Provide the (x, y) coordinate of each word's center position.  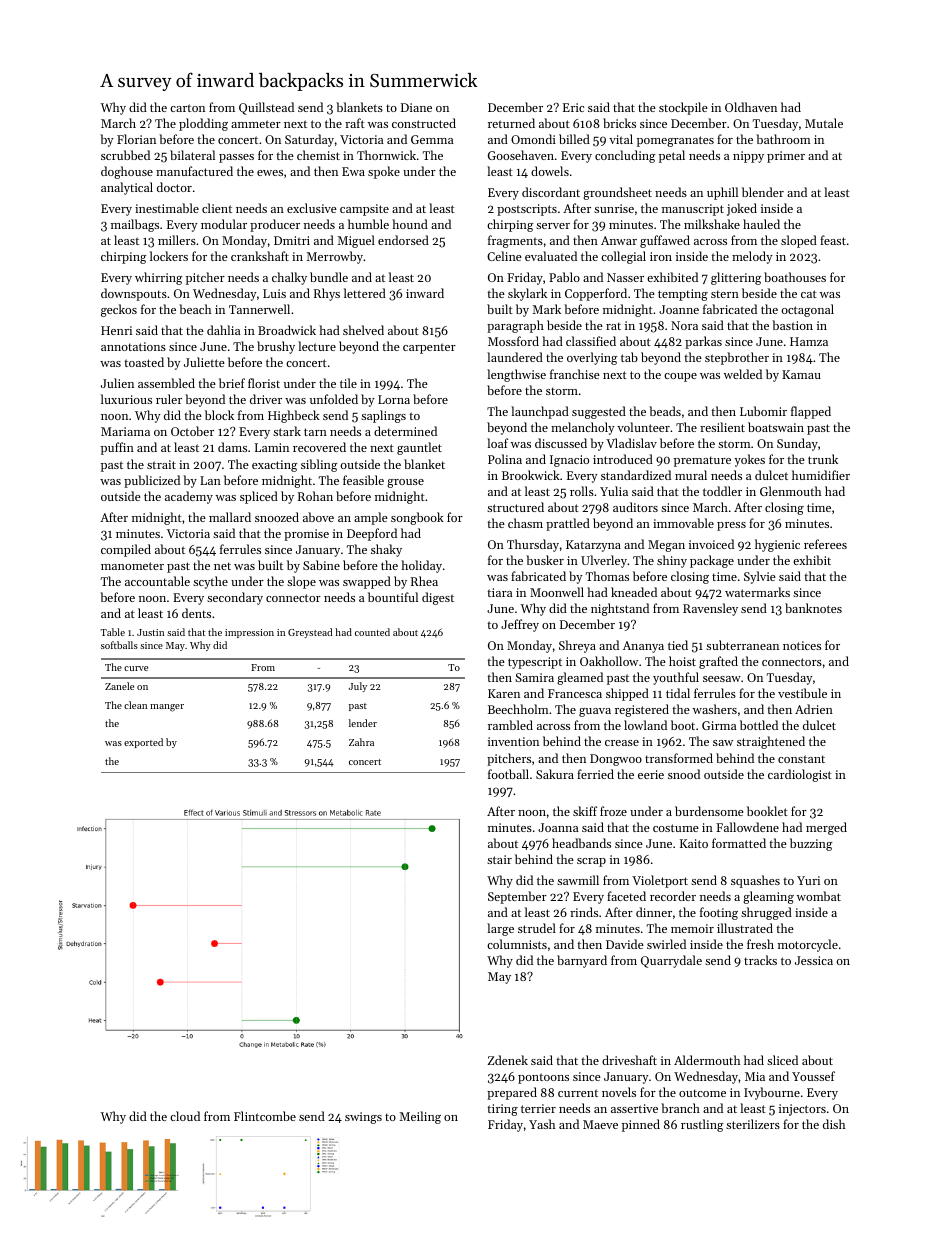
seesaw (722, 679)
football (508, 774)
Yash (542, 1124)
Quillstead (266, 108)
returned (511, 123)
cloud (185, 1116)
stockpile (683, 108)
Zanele (119, 686)
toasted (144, 362)
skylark (527, 294)
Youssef (813, 1076)
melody (752, 257)
